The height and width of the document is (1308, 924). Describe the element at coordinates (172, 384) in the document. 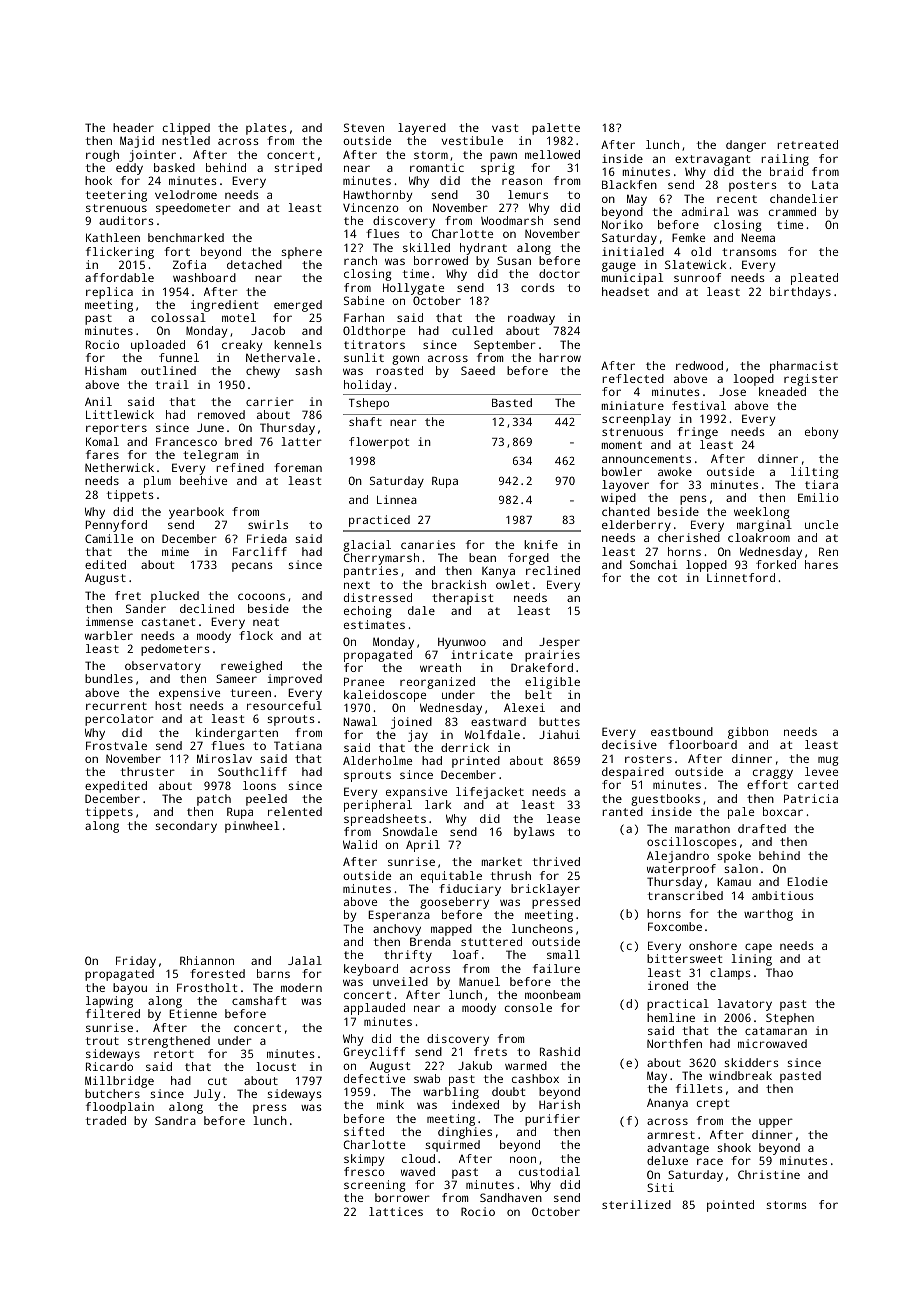

I see `trail` at that location.
